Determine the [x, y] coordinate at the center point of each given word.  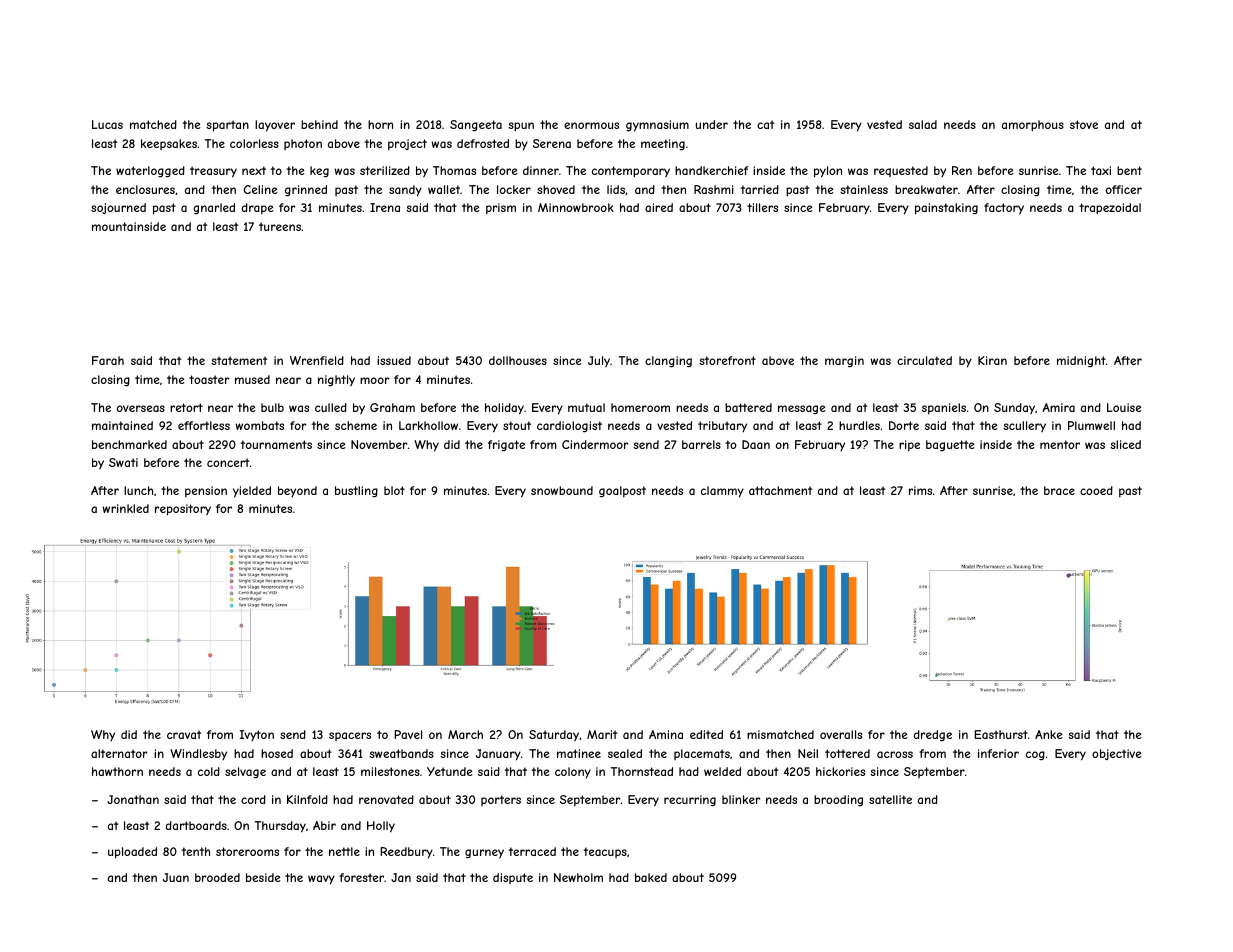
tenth [195, 851]
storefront [727, 360]
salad [923, 124]
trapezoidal [1110, 209]
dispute [513, 878]
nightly [336, 381]
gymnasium [657, 126]
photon [303, 144]
